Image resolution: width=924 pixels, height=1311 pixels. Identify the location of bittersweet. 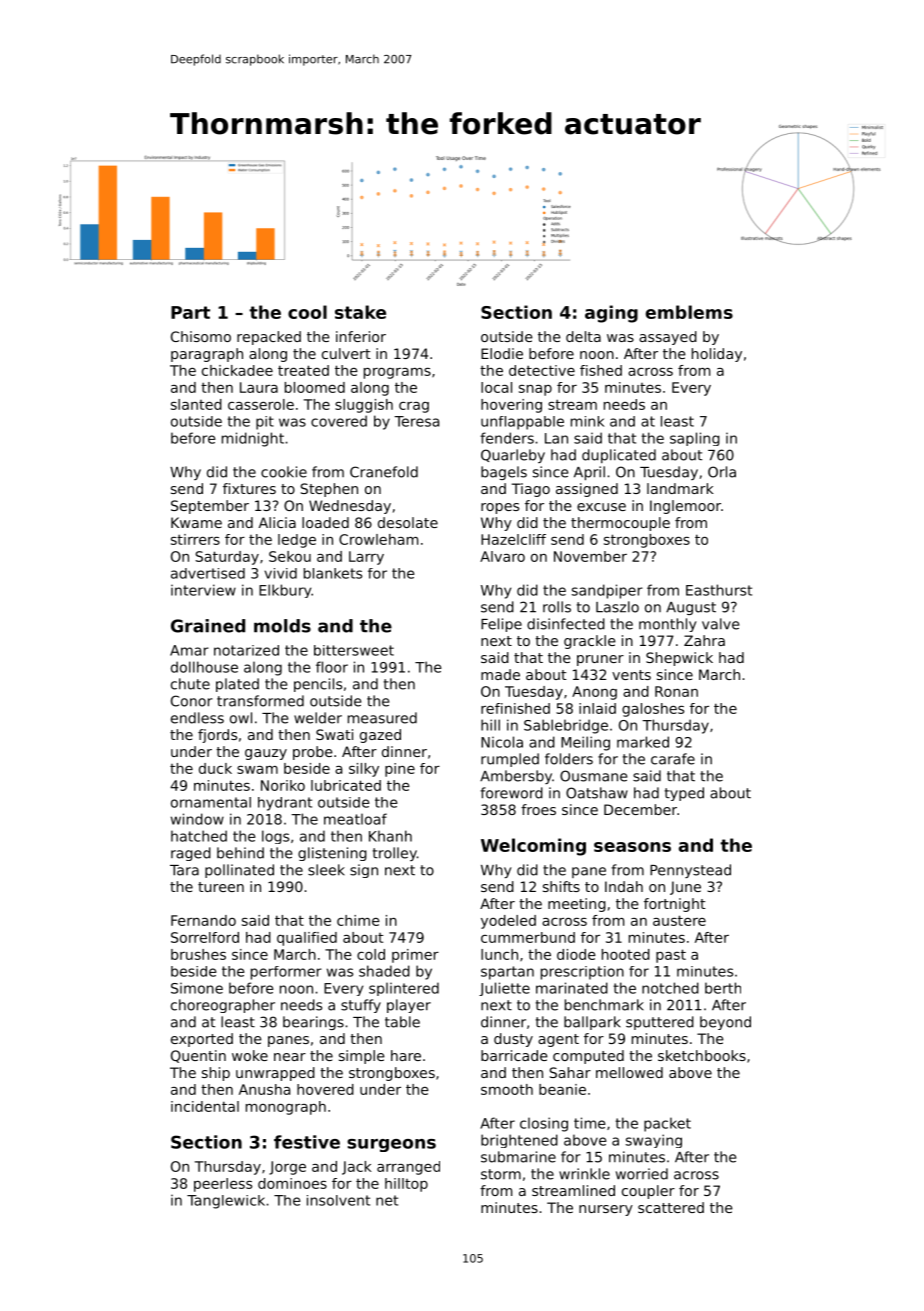
(354, 650).
